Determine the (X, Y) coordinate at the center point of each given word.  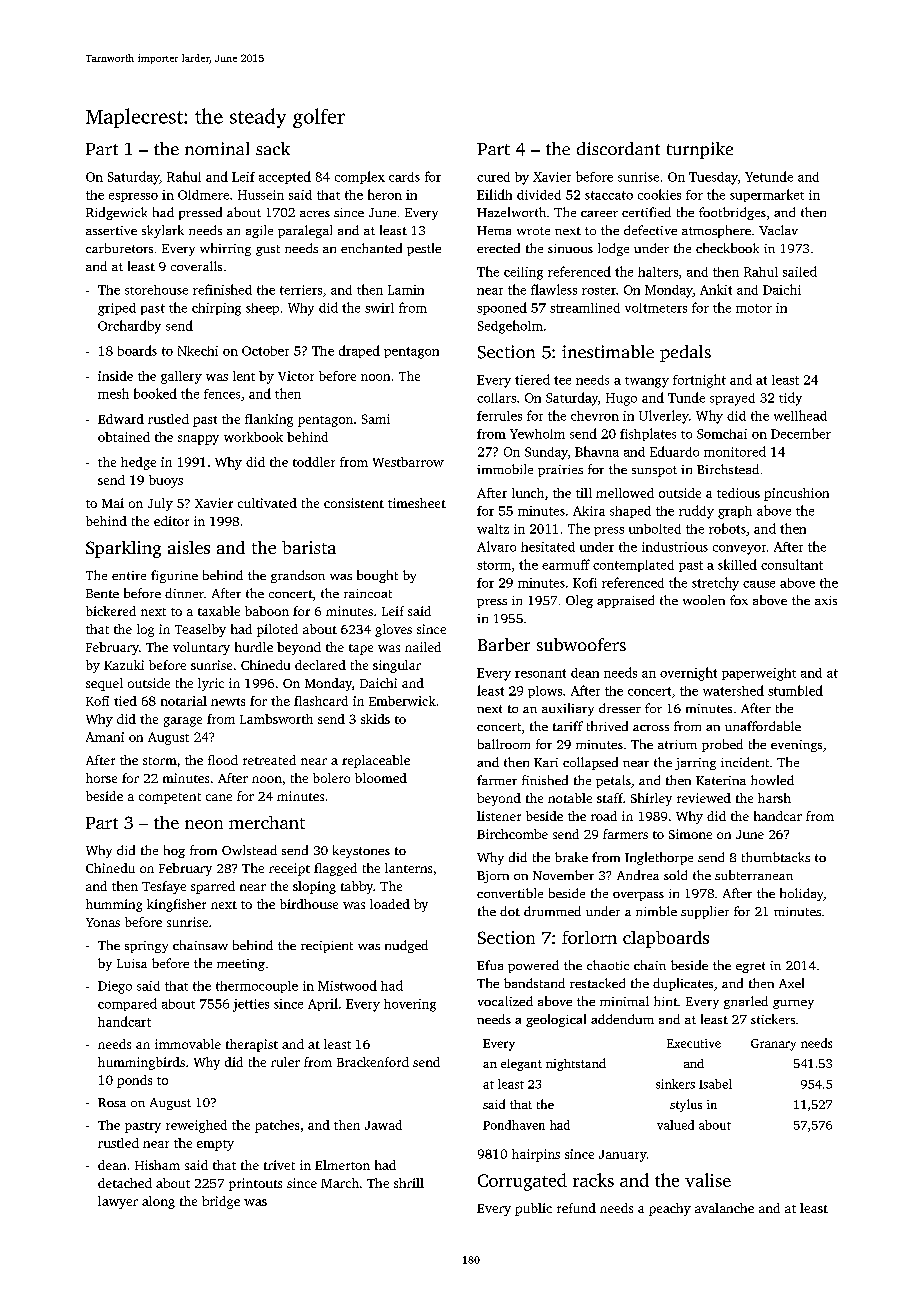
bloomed (381, 778)
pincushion (796, 494)
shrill (409, 1183)
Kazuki (124, 665)
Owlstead (249, 850)
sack (273, 148)
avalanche (724, 1208)
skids (375, 719)
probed (722, 745)
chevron (595, 416)
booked (155, 393)
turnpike (700, 150)
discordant (618, 148)
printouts (255, 1184)
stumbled (795, 690)
